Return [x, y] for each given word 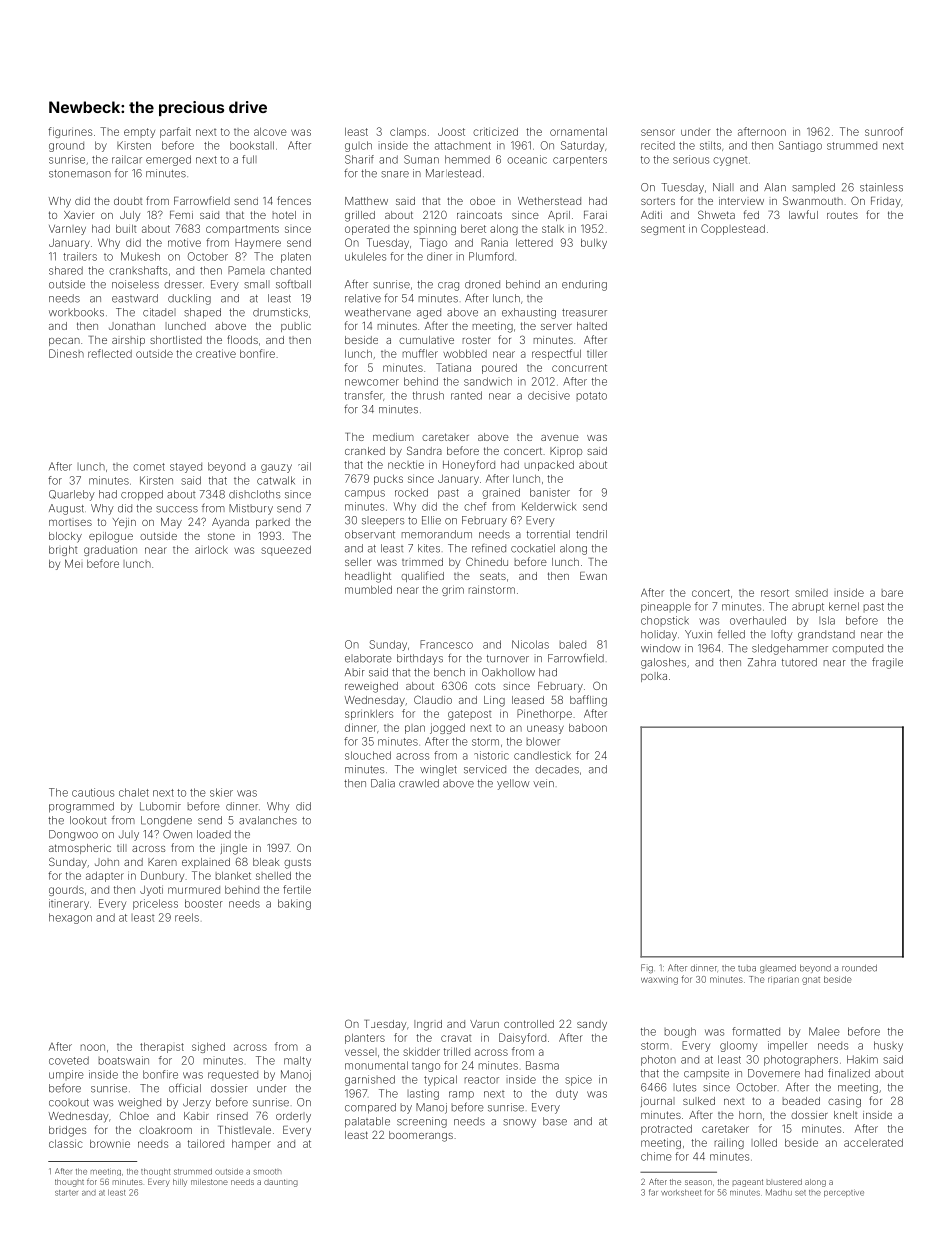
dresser [183, 284]
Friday [886, 202]
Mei [74, 563]
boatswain [124, 1060]
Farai [595, 215]
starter [66, 1193]
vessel [361, 1052]
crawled [419, 783]
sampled [813, 188]
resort [775, 593]
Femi [181, 215]
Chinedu [487, 561]
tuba [747, 968]
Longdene [166, 821]
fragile [887, 663]
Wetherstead [549, 201]
